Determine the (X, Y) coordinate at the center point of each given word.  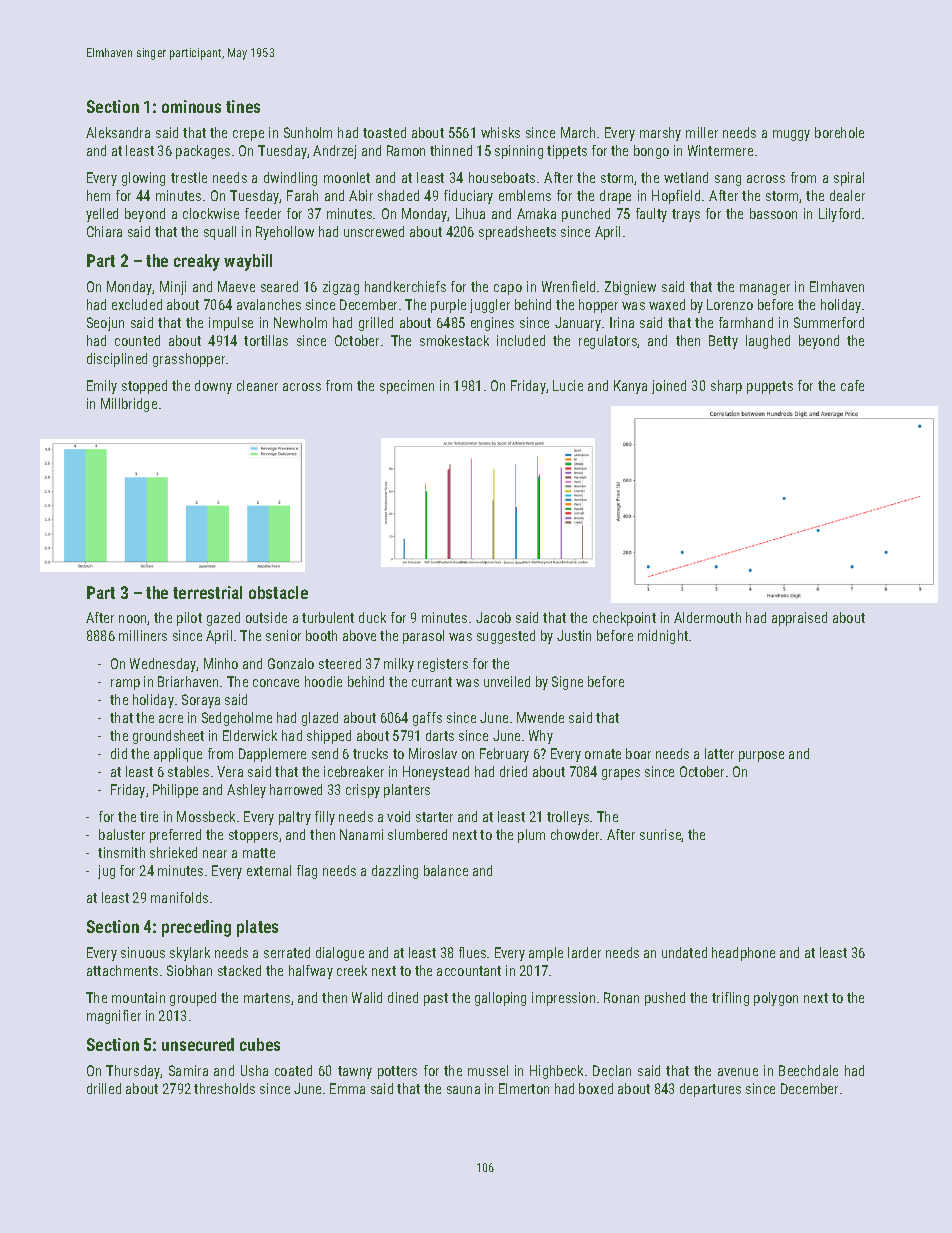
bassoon (773, 213)
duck (372, 617)
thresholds (224, 1088)
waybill (248, 262)
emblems (525, 195)
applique (178, 755)
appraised (799, 619)
